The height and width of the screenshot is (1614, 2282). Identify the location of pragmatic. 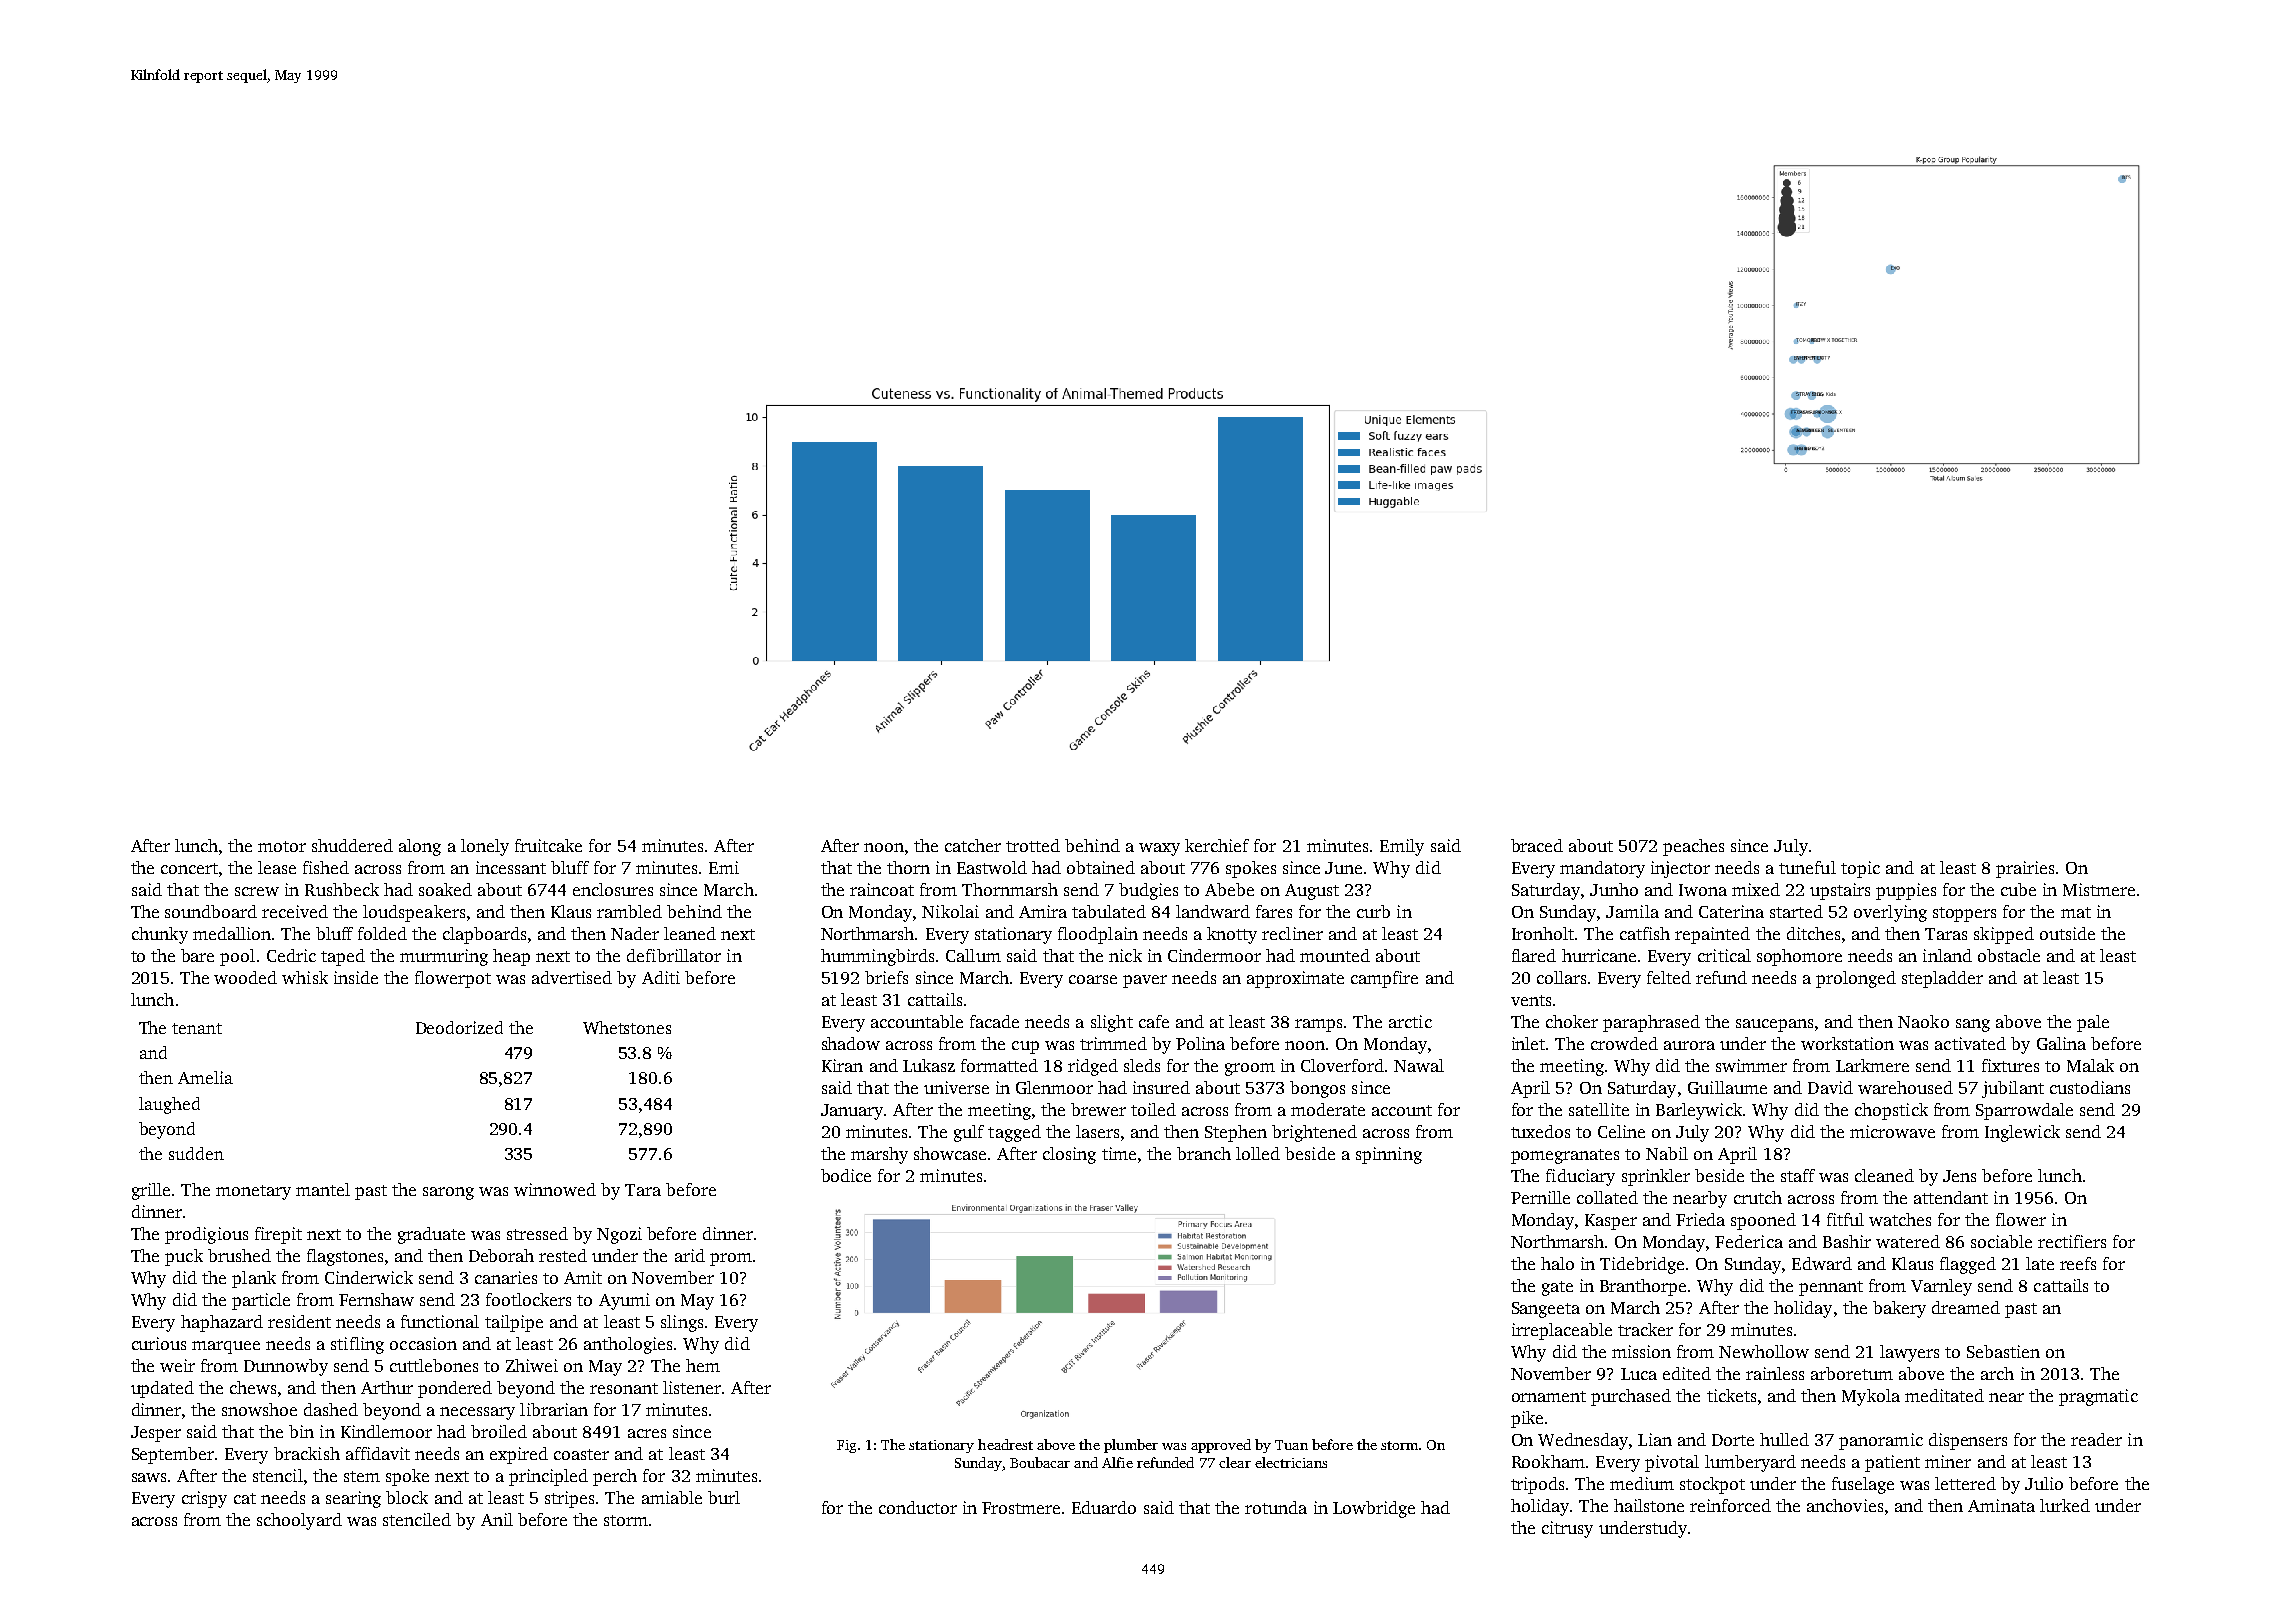
(2098, 1397).
